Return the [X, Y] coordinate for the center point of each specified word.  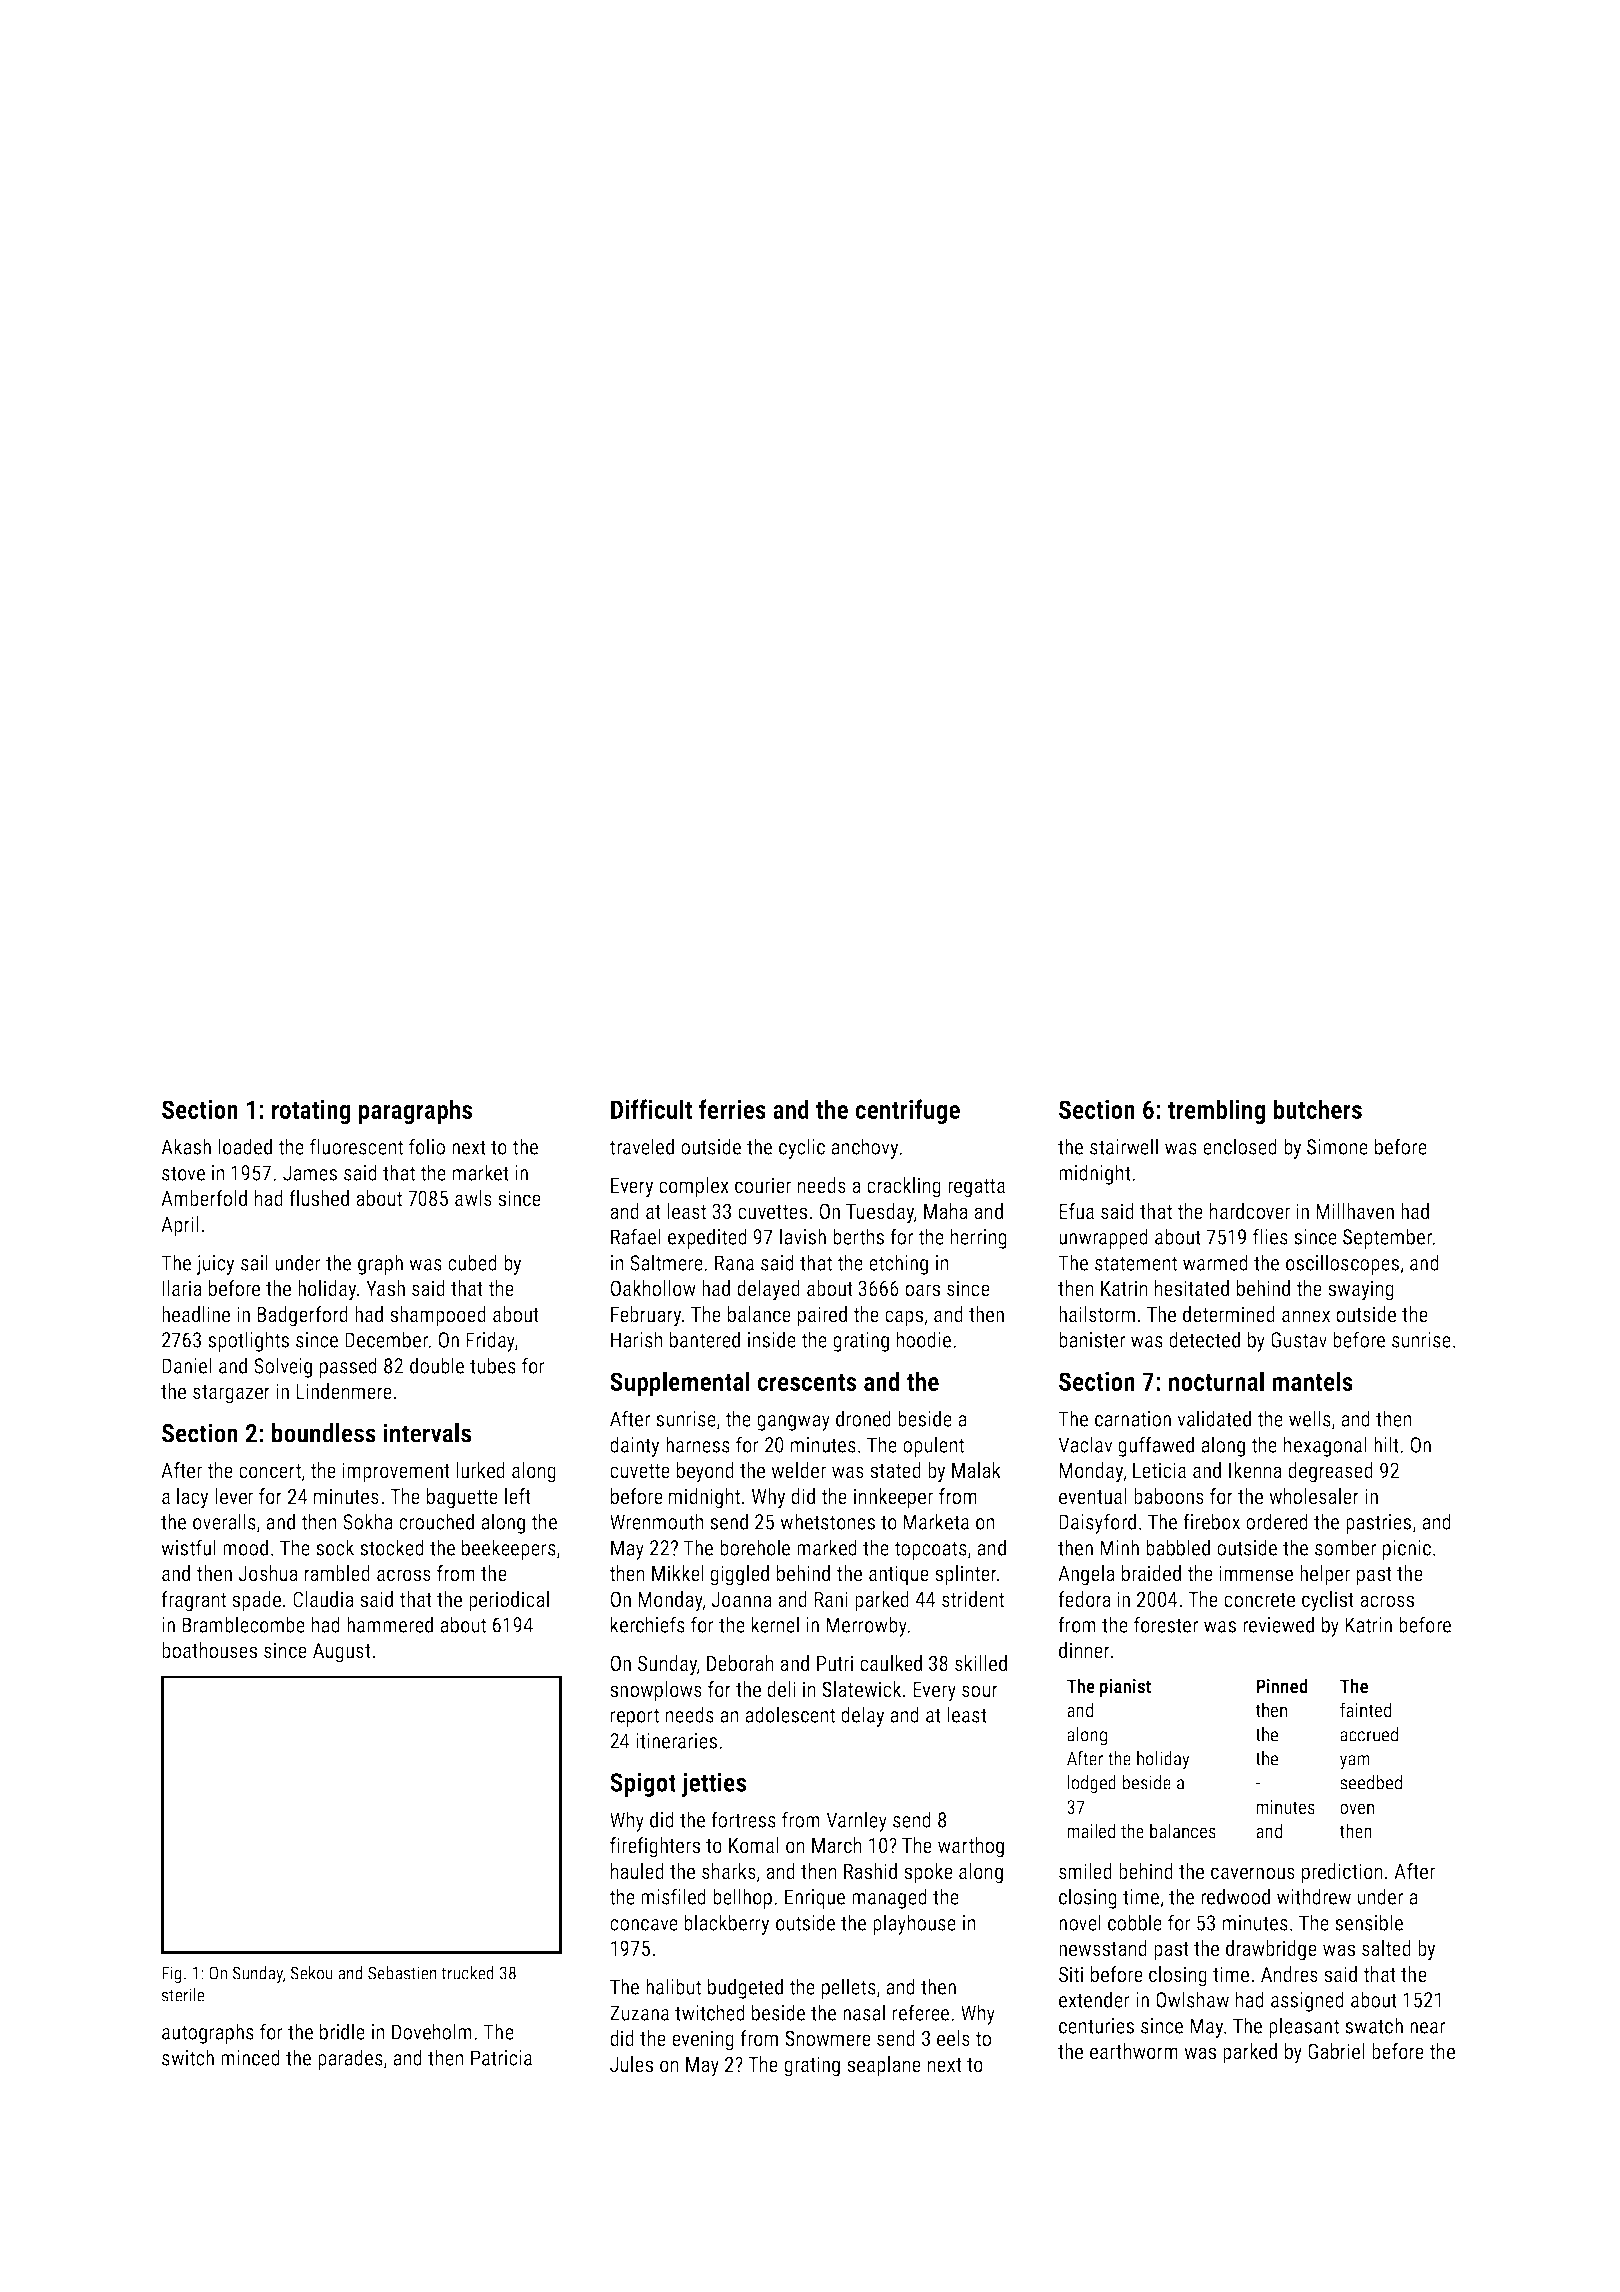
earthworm [1134, 2051]
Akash [186, 1146]
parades [350, 2059]
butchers [1318, 1109]
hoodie [924, 1339]
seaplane [884, 2066]
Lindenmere [344, 1391]
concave [644, 1925]
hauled [637, 1871]
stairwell [1124, 1146]
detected [1204, 1339]
